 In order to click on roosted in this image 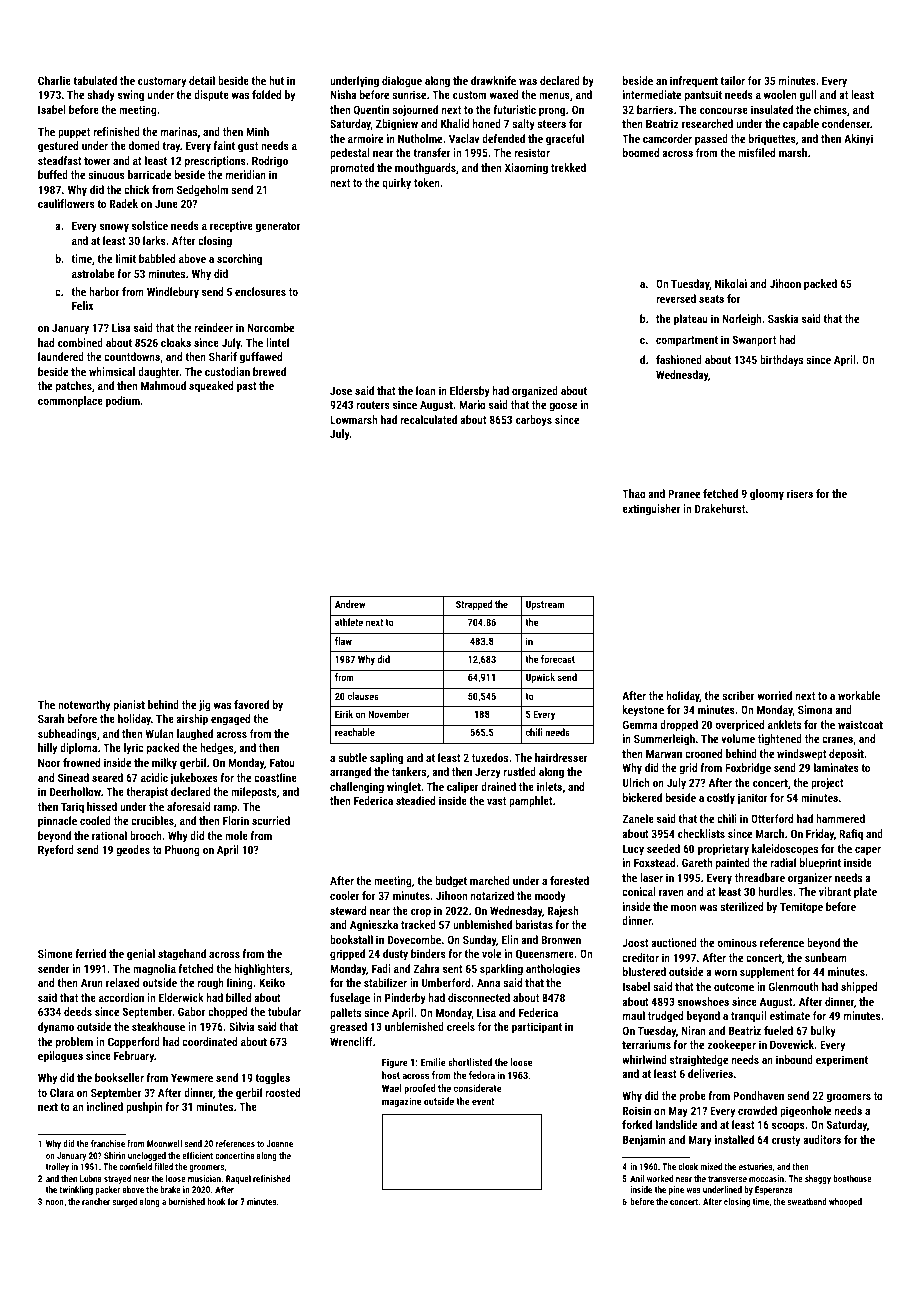, I will do `click(283, 1092)`.
